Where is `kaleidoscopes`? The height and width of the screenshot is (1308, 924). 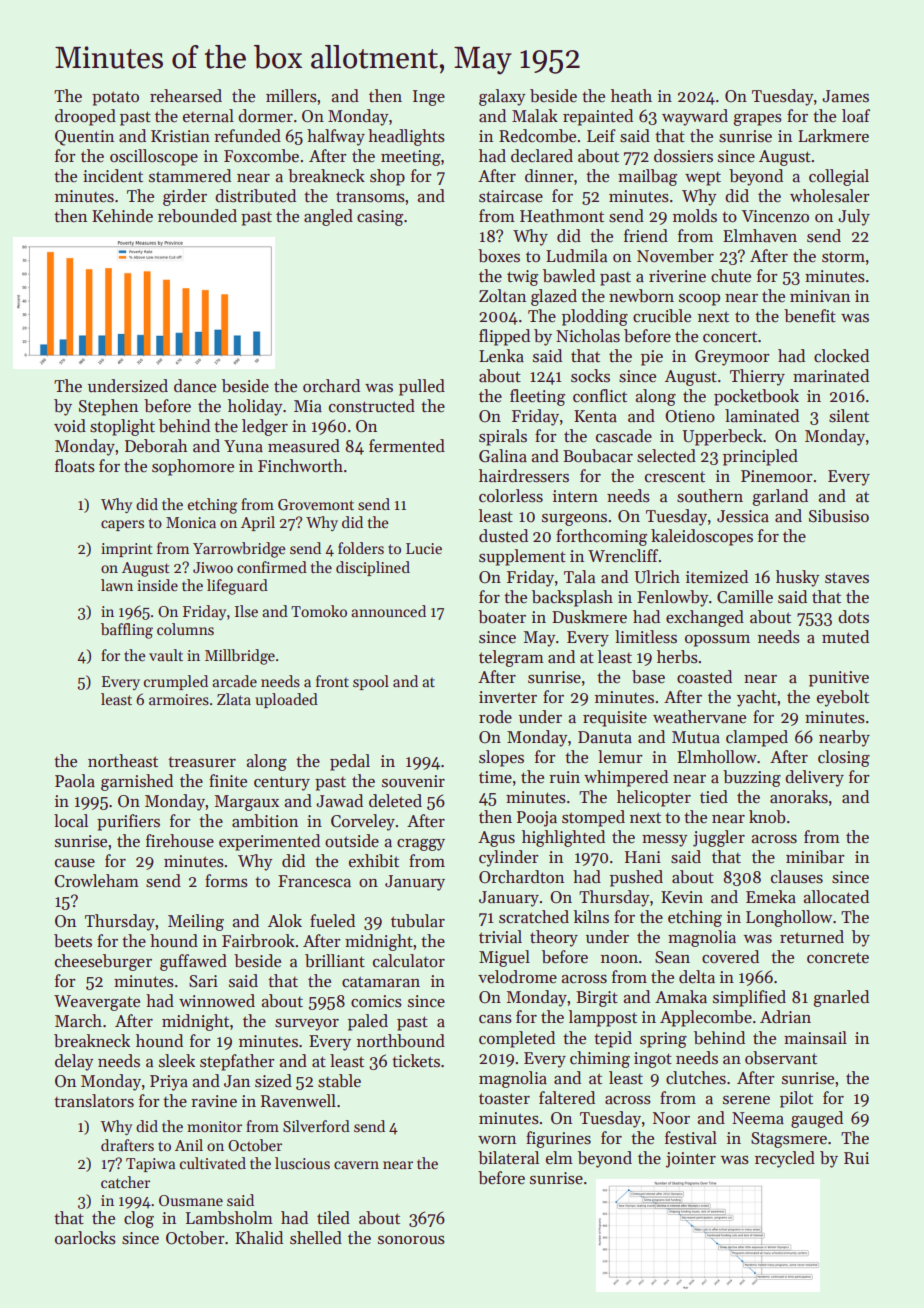
kaleidoscopes is located at coordinates (702, 537).
